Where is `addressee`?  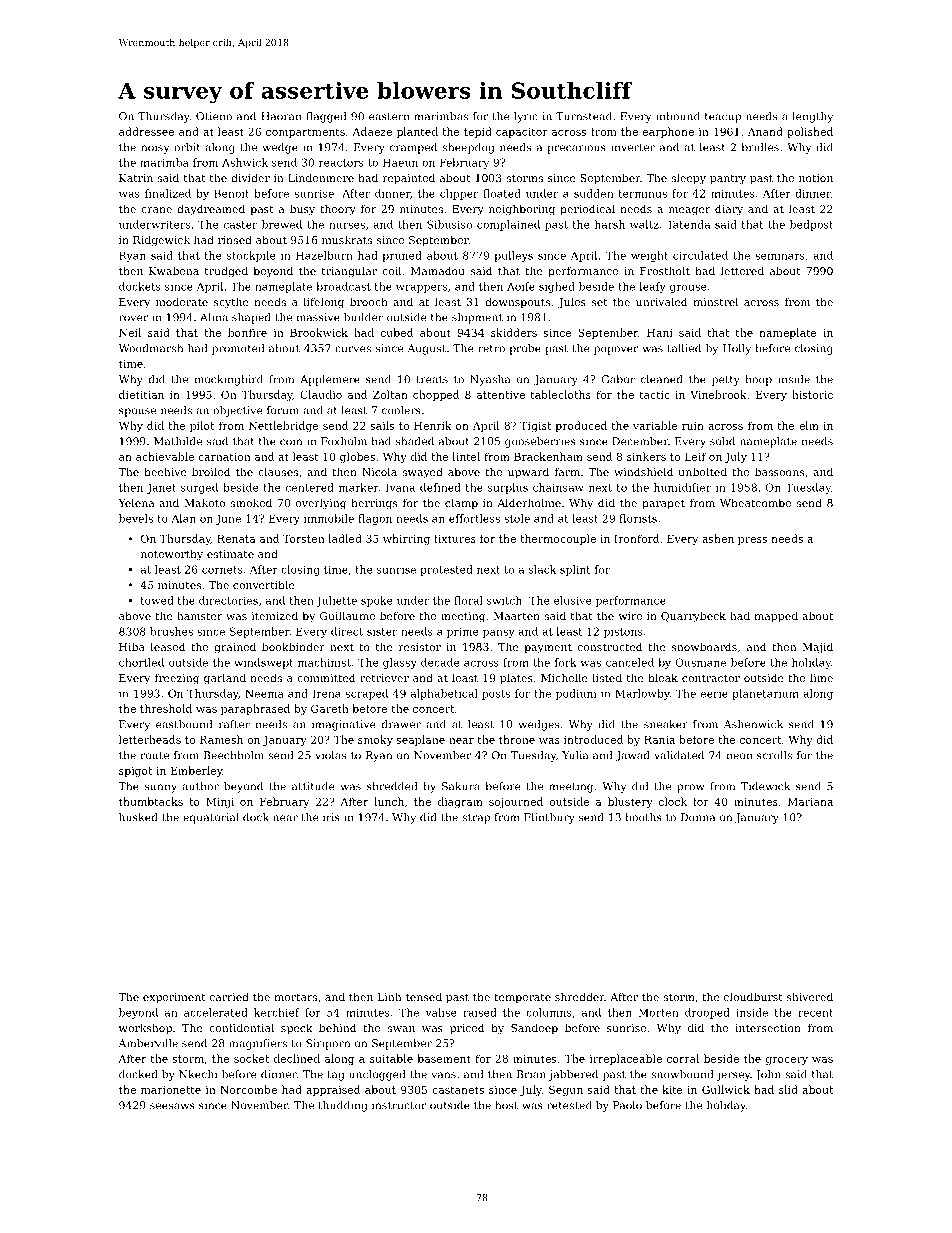
addressee is located at coordinates (146, 131).
